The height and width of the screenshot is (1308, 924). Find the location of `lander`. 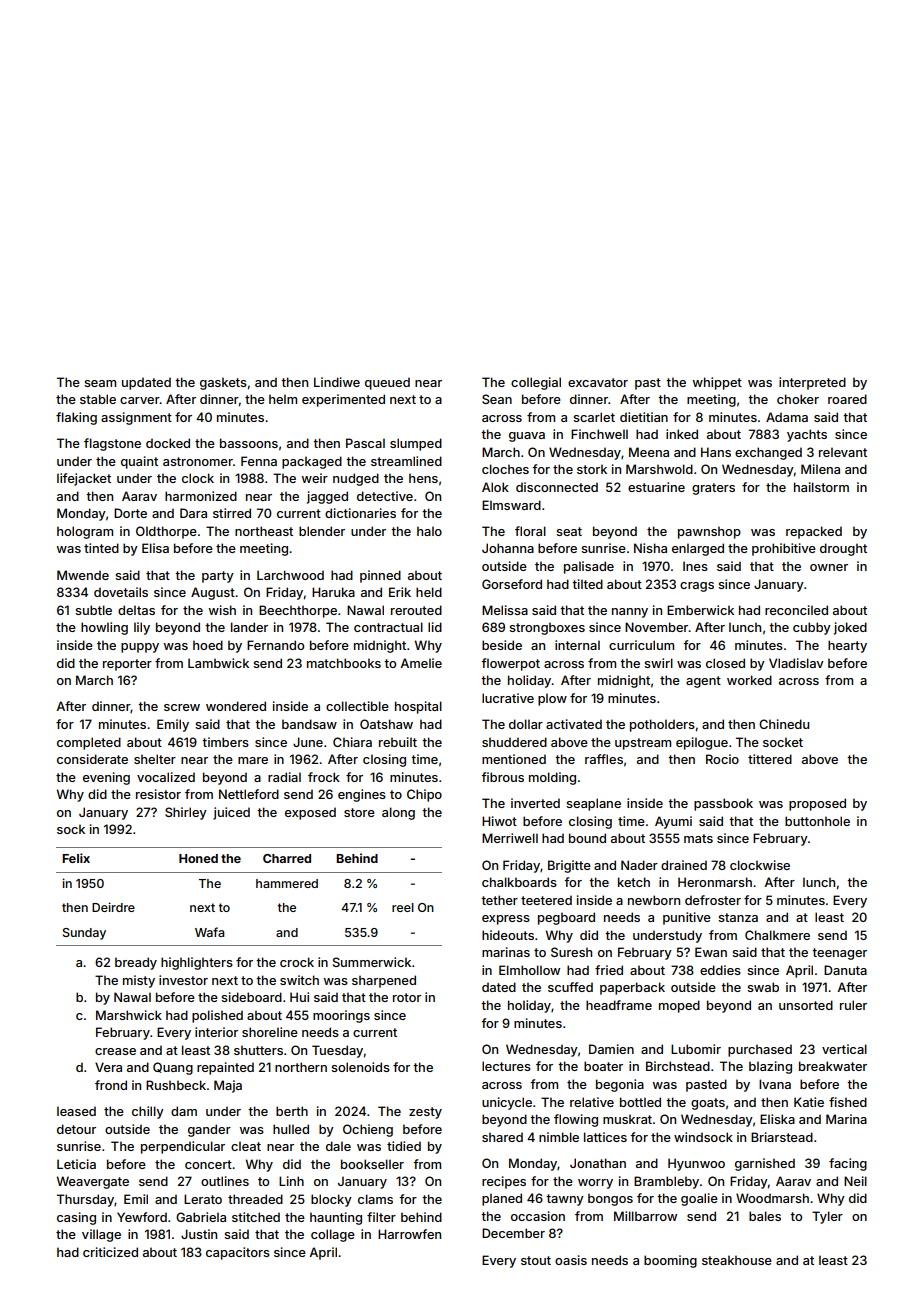

lander is located at coordinates (249, 627).
